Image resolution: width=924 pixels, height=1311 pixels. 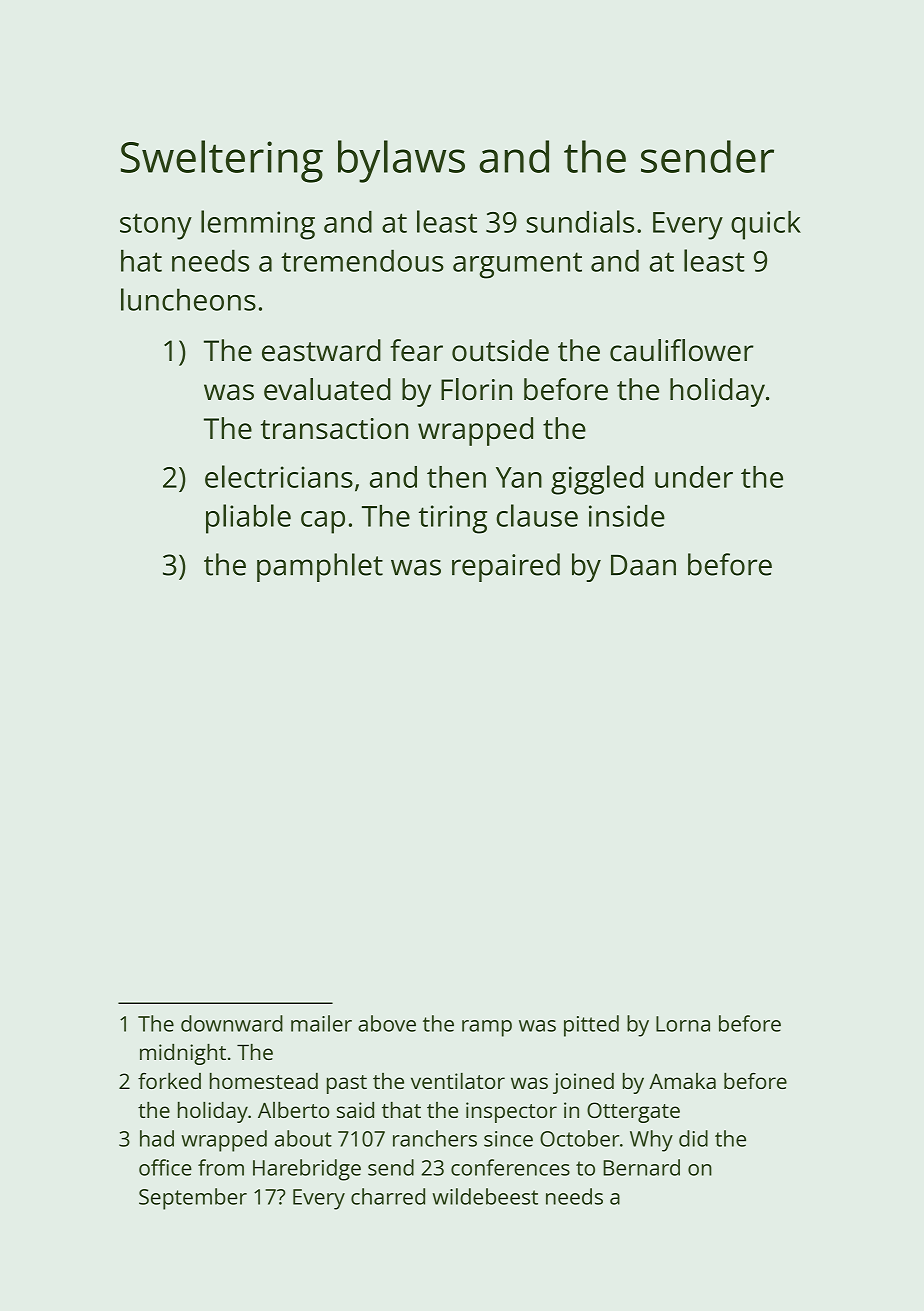 I want to click on midnight, so click(x=183, y=1054).
